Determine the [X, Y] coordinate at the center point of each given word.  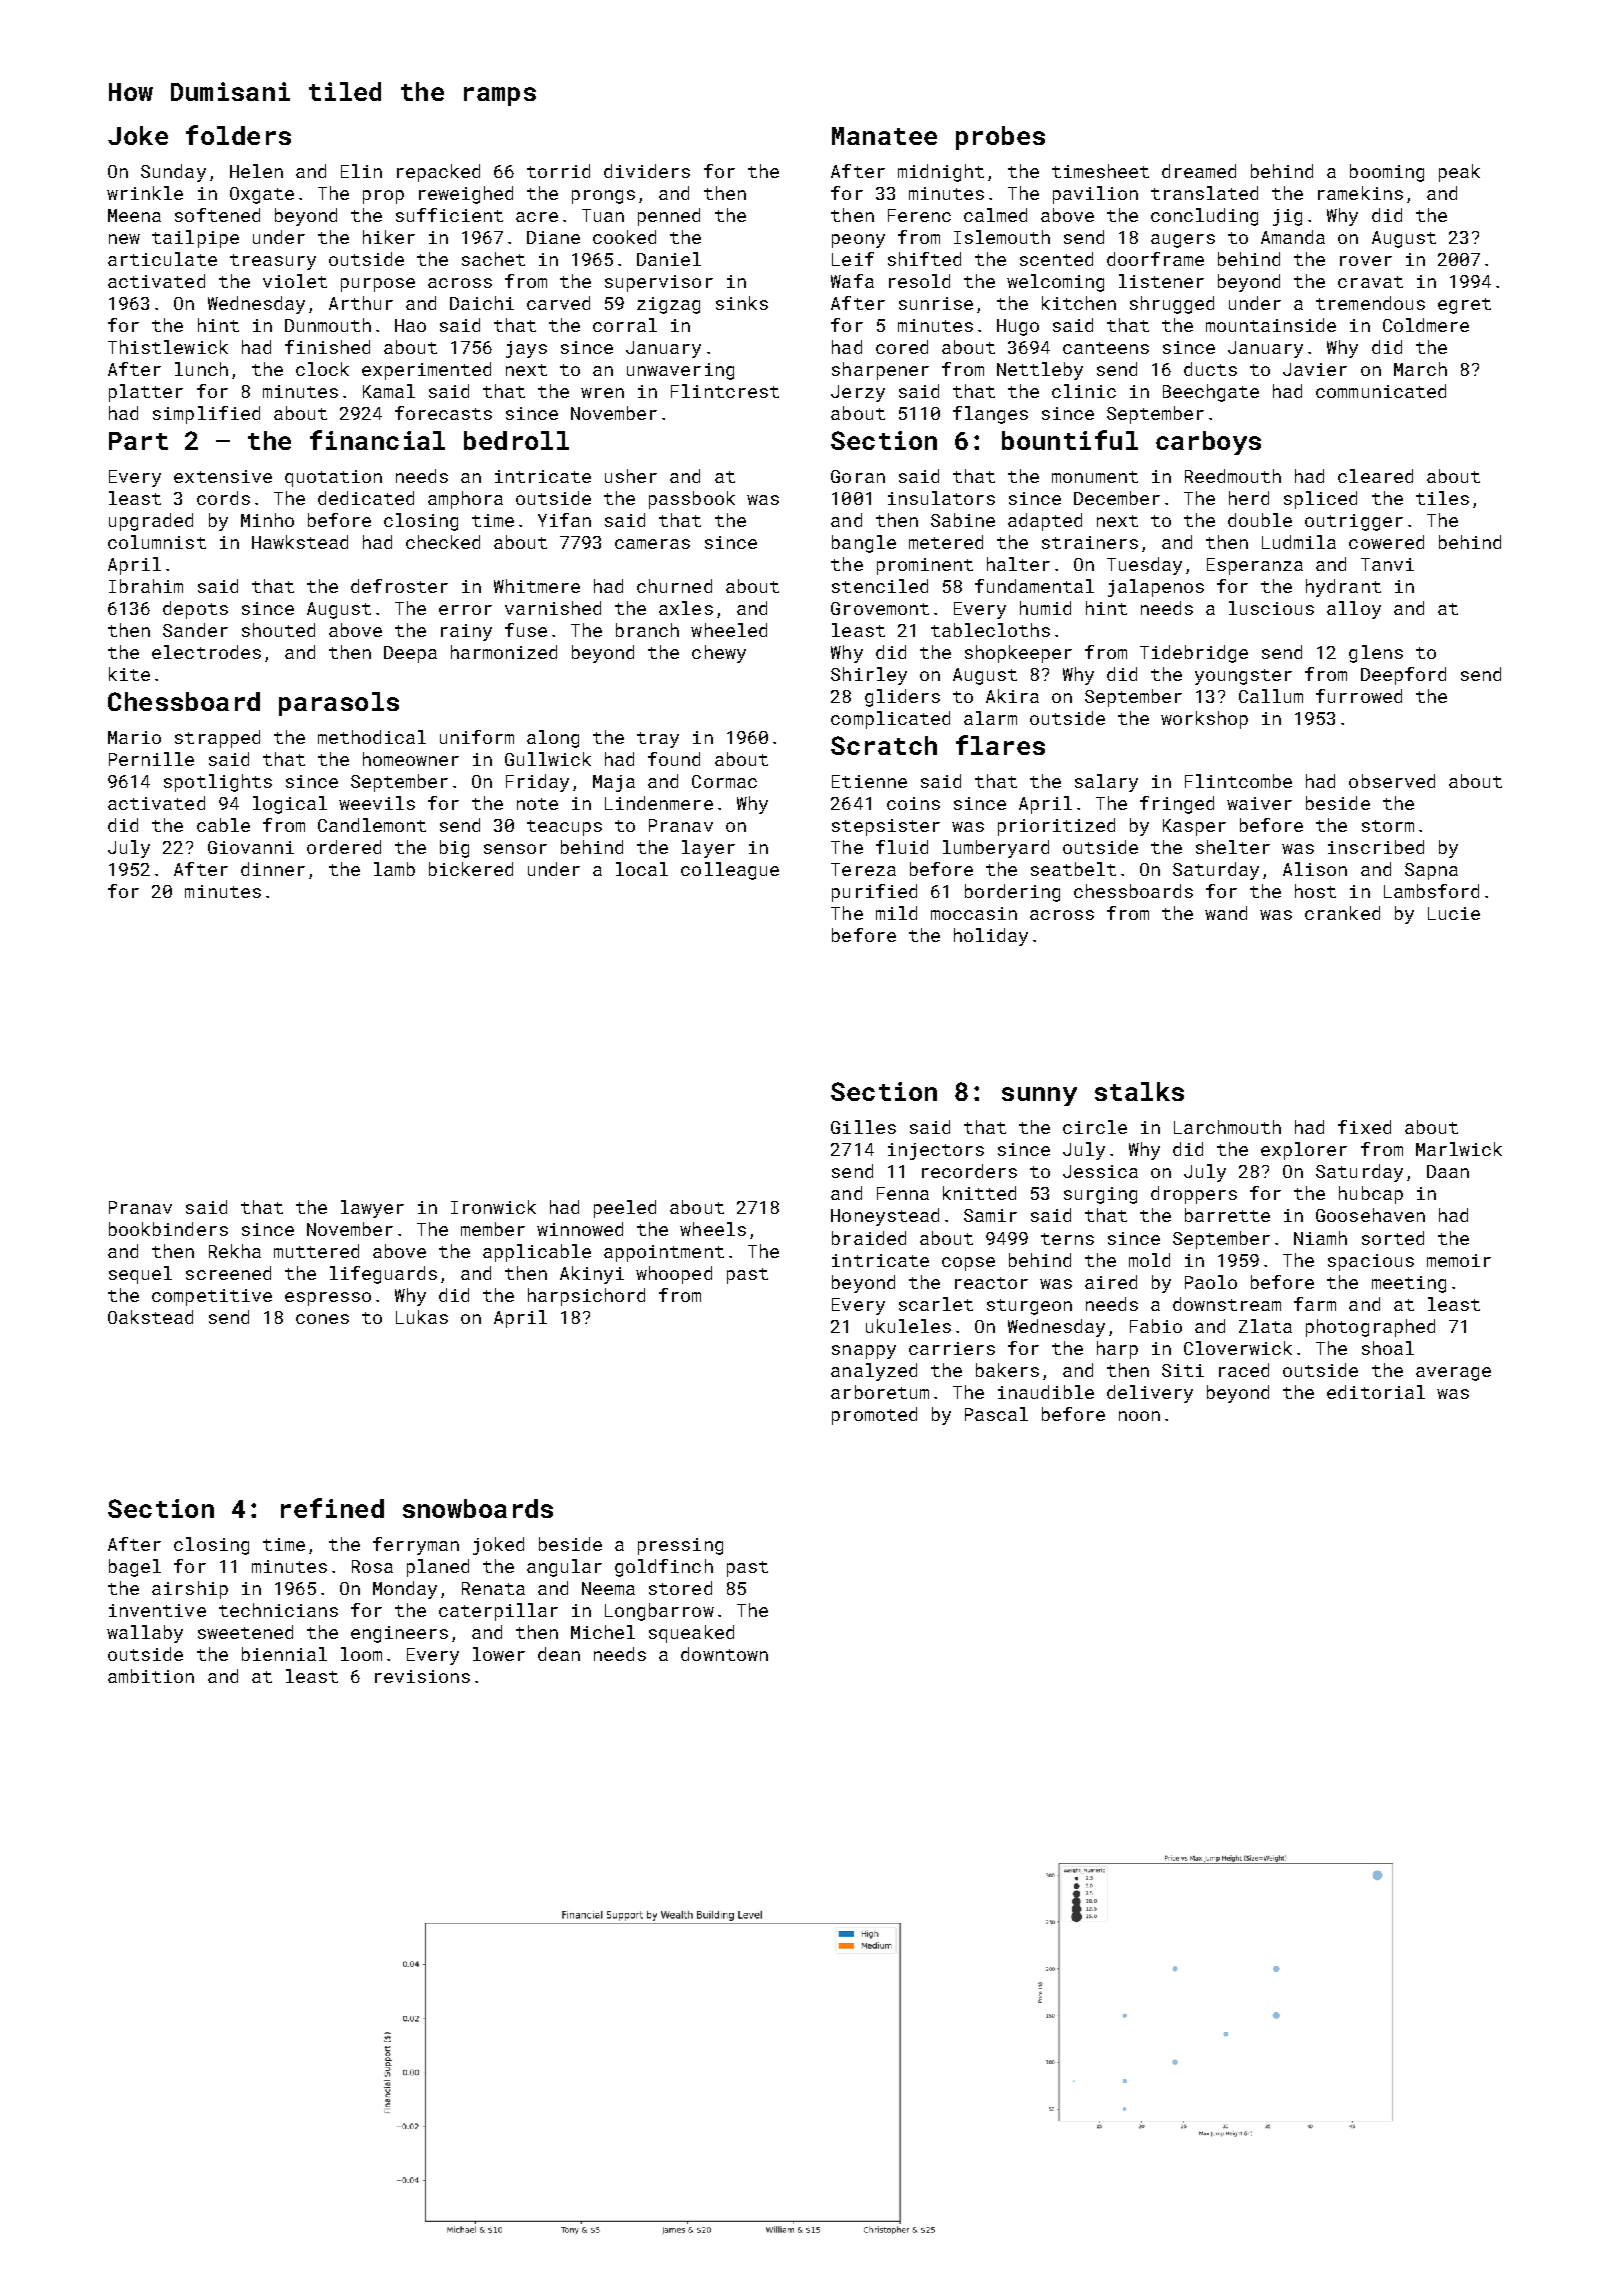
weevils [377, 803]
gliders [902, 698]
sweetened [245, 1632]
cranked [1342, 913]
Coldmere [1426, 325]
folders [238, 135]
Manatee [884, 136]
